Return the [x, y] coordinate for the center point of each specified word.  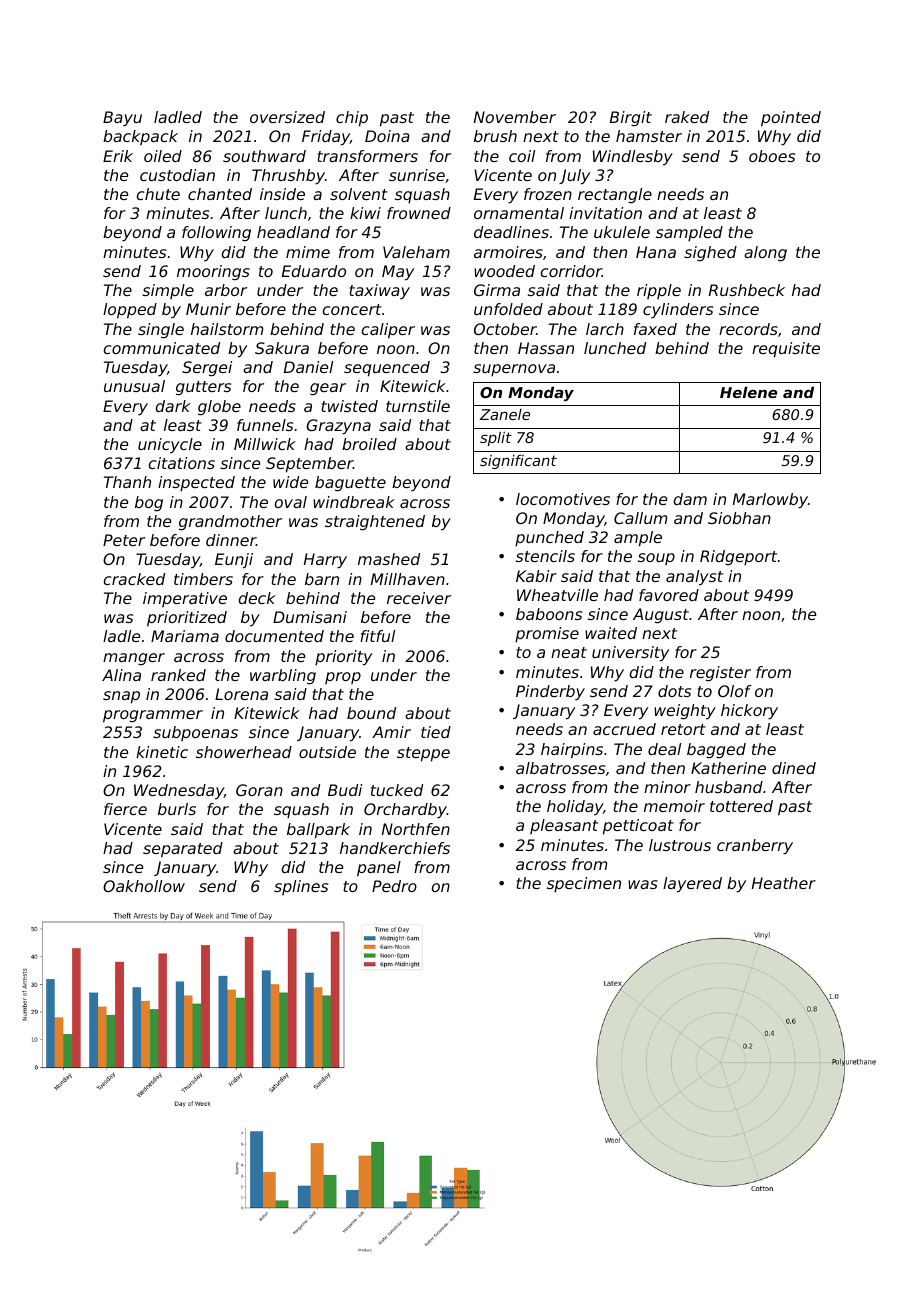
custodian [177, 175]
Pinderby [550, 692]
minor [667, 787]
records [748, 329]
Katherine [728, 768]
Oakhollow [144, 886]
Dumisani [310, 617]
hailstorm [227, 329]
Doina [387, 136]
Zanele [505, 414]
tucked [397, 790]
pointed [791, 119]
